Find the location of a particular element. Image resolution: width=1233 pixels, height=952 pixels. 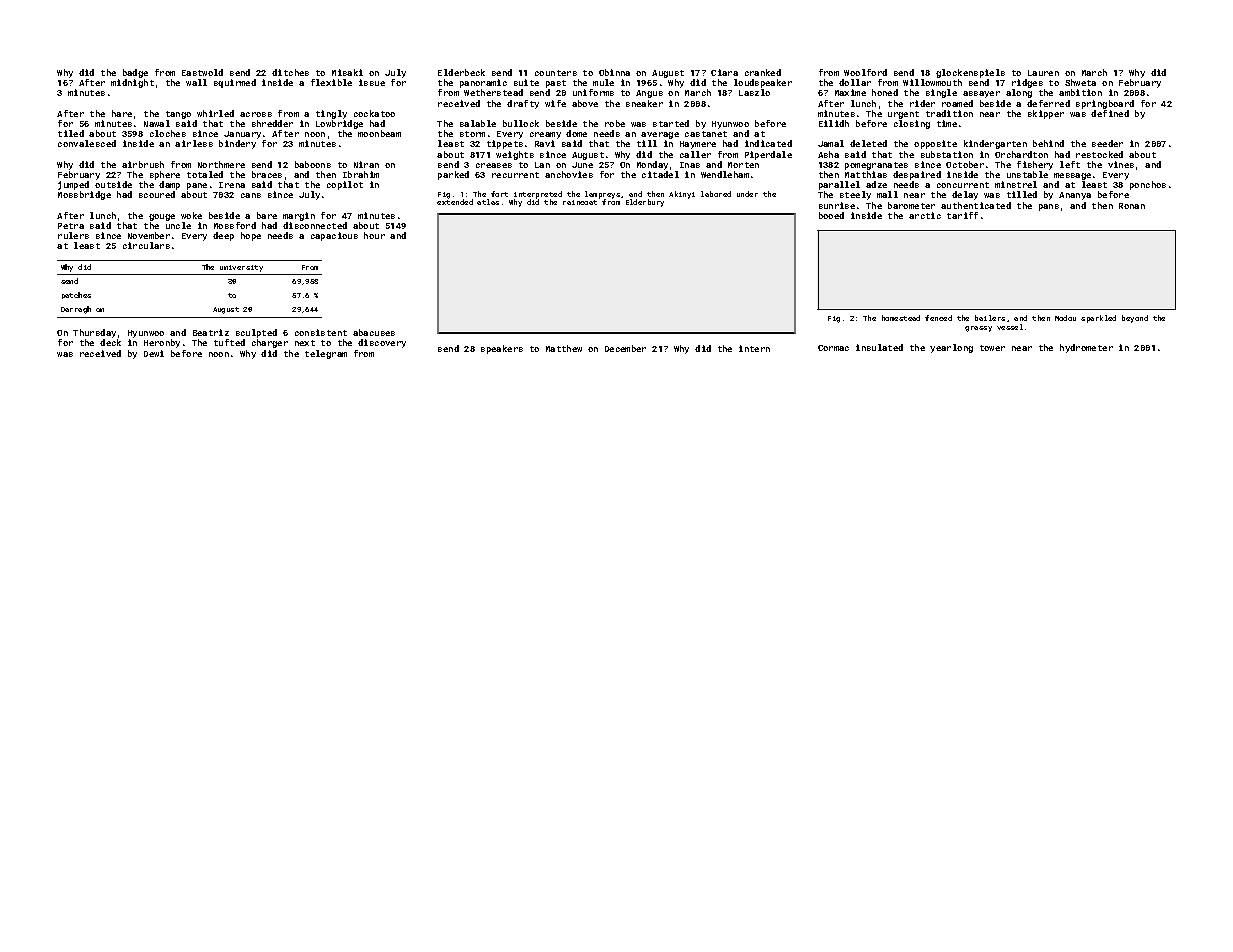

vines is located at coordinates (1121, 164).
